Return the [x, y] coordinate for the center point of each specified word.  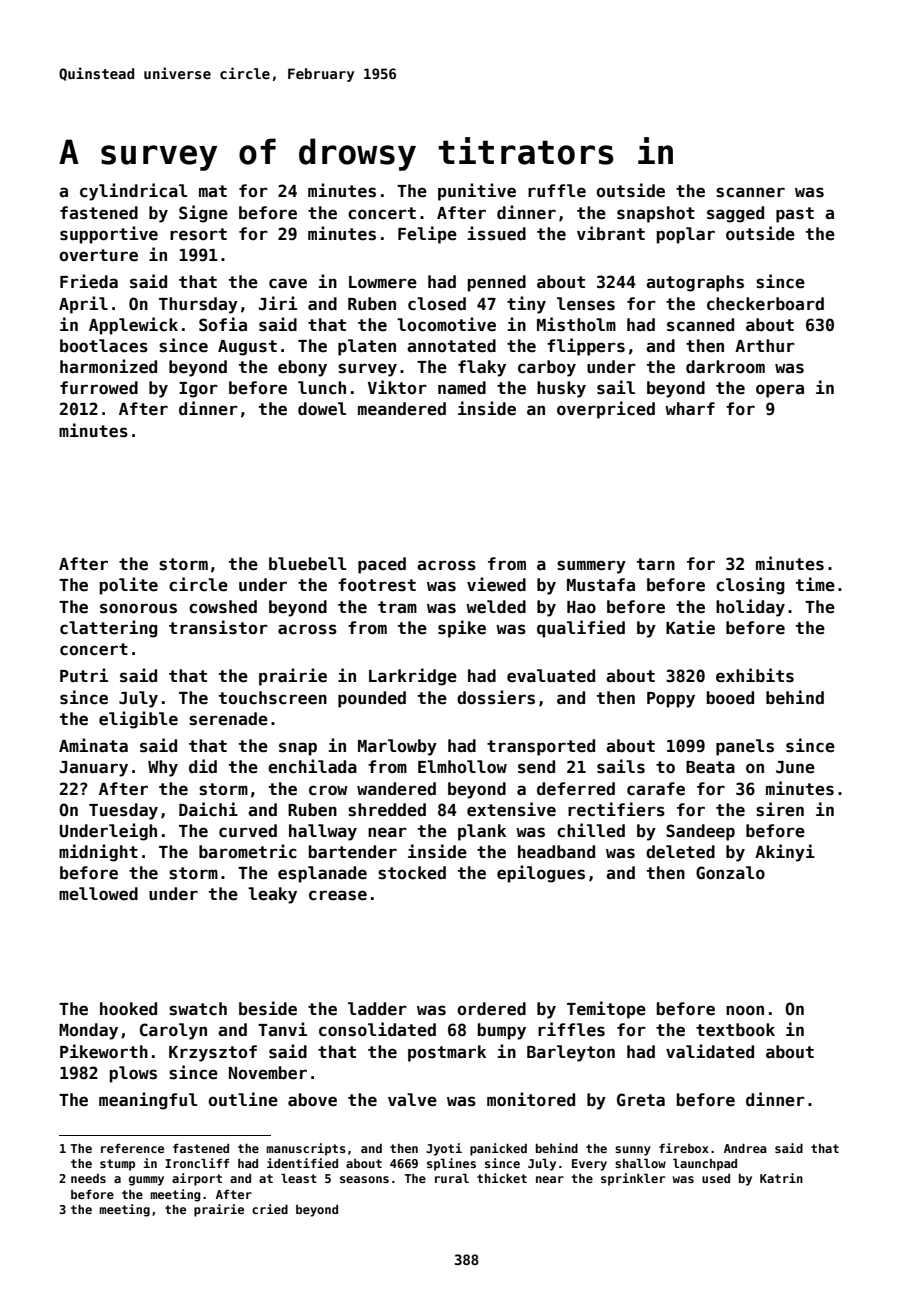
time [815, 584]
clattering [109, 629]
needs [88, 1178]
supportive [109, 235]
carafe [656, 789]
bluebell [308, 564]
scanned [700, 325]
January [94, 769]
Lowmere [383, 282]
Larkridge [413, 677]
